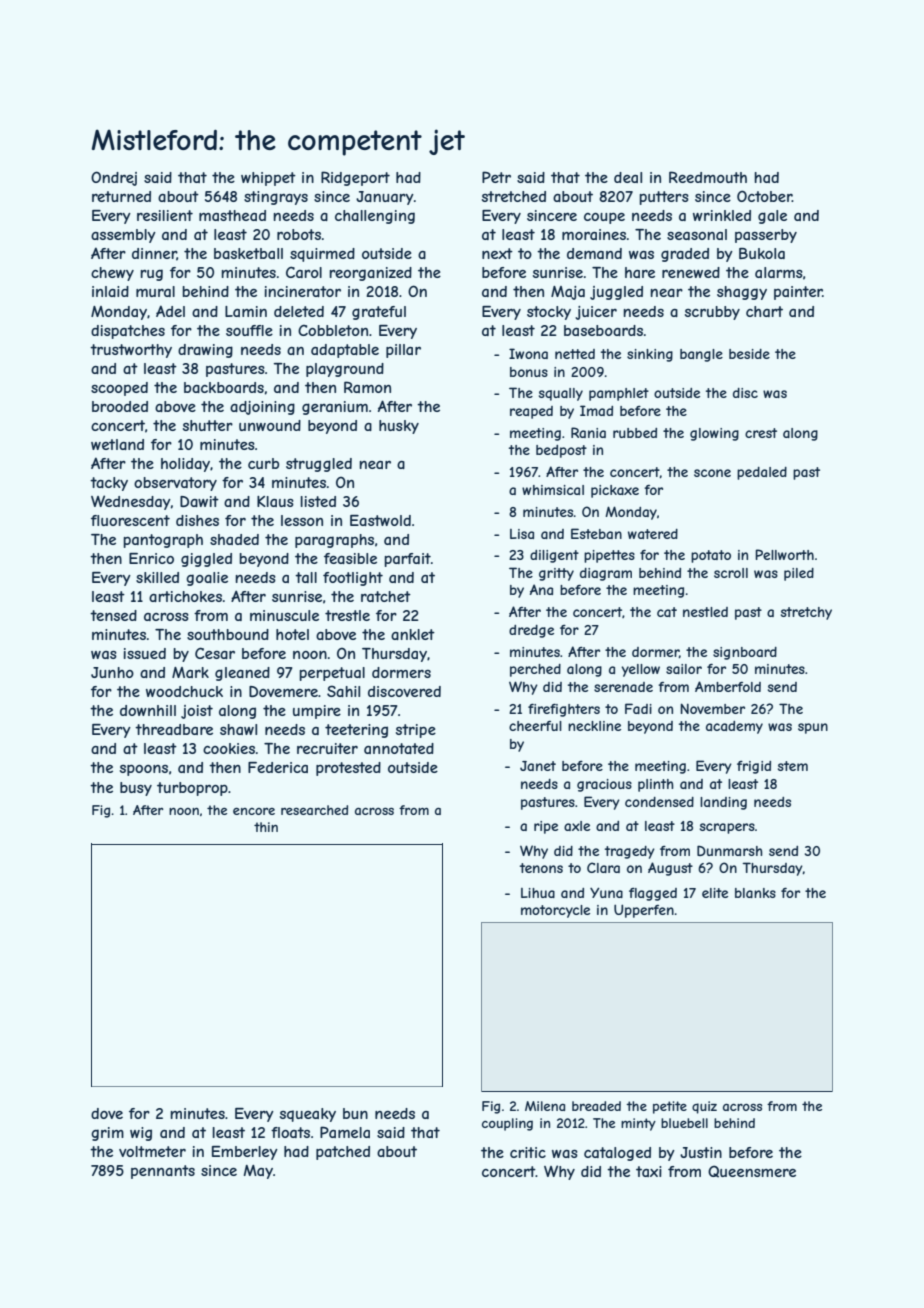 The width and height of the image is (924, 1308). Describe the element at coordinates (784, 554) in the image. I see `Pellworth` at that location.
